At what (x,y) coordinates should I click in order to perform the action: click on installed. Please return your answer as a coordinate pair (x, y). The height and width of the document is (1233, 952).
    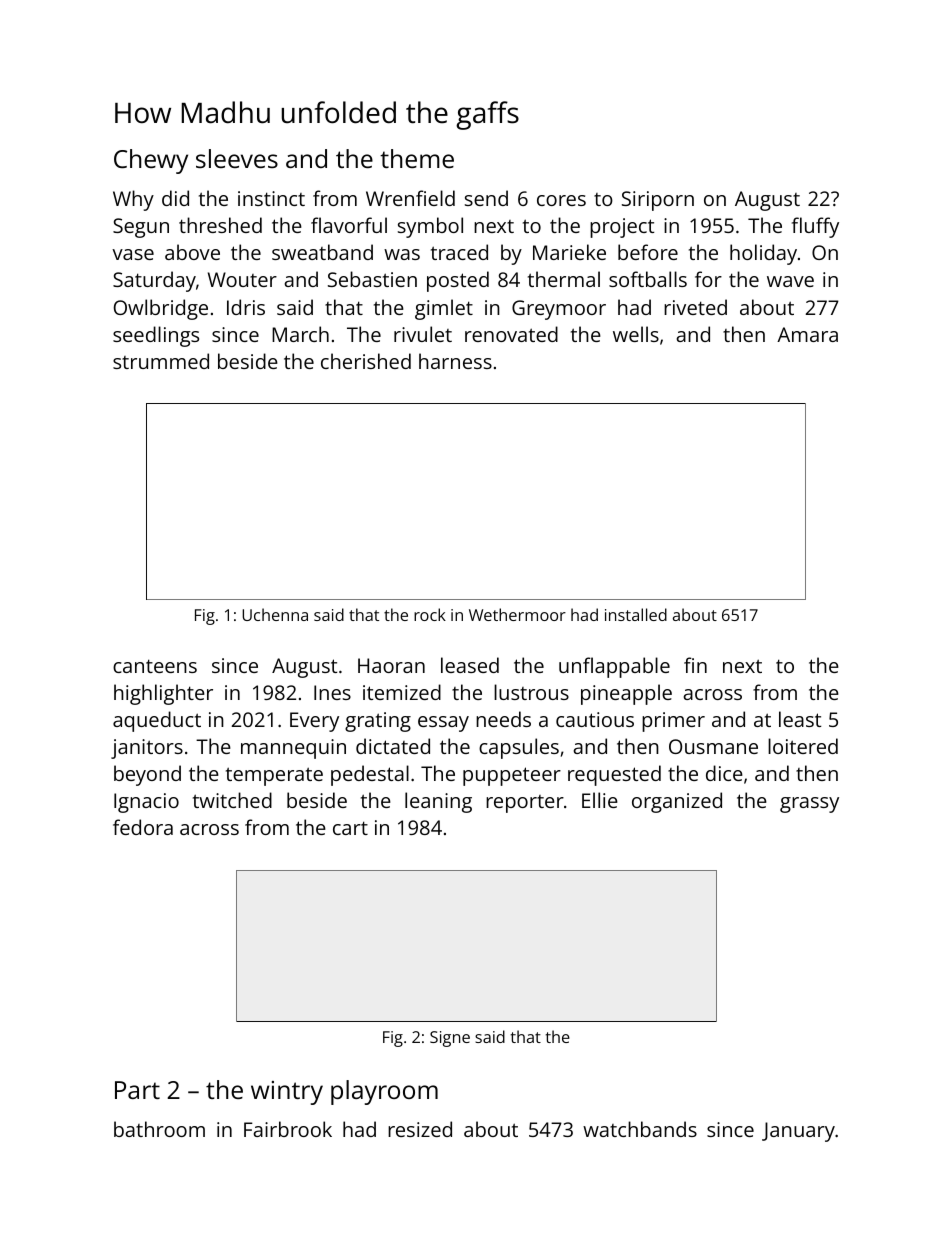
    Looking at the image, I should click on (636, 614).
